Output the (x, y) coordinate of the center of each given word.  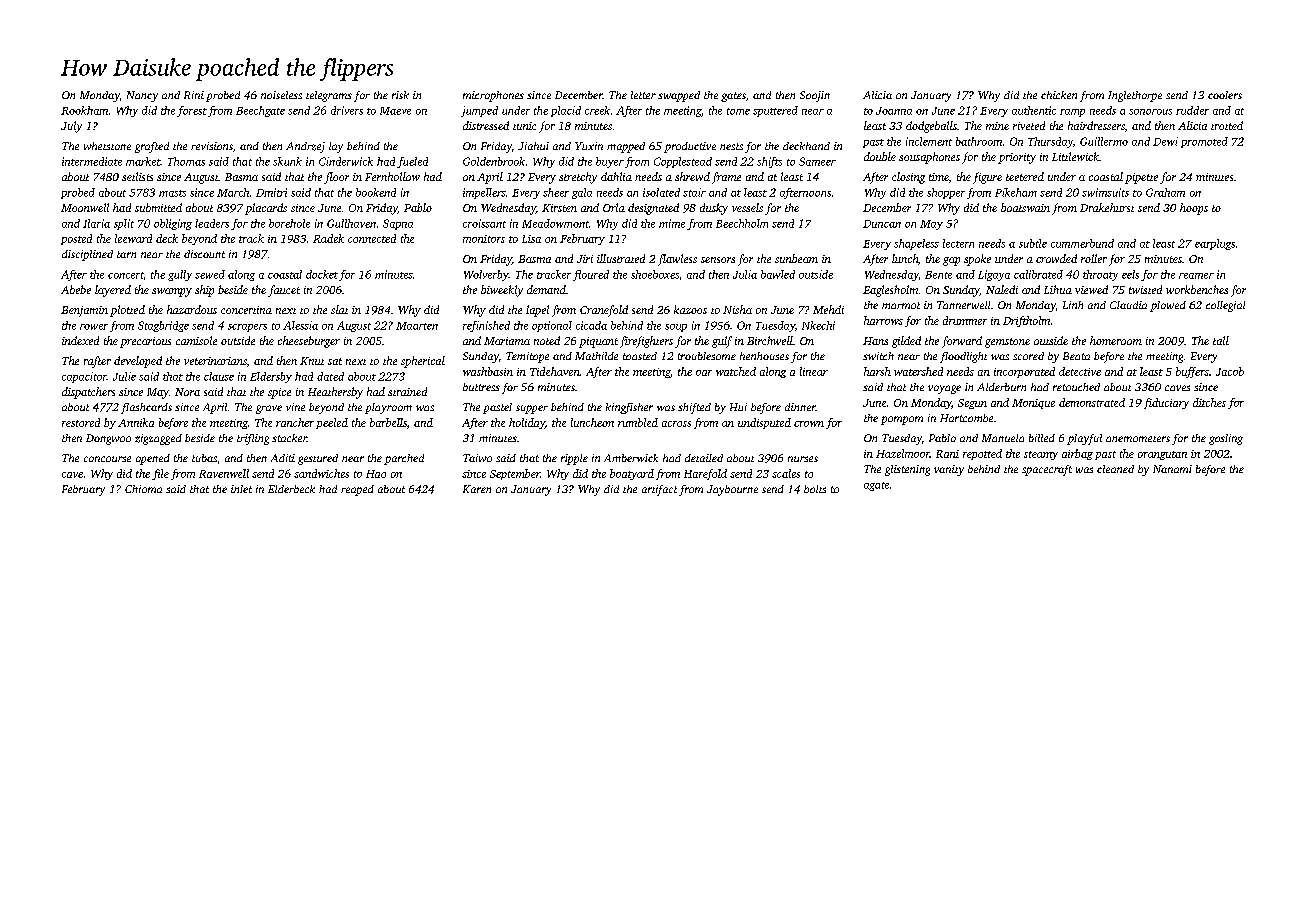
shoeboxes (655, 274)
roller (1094, 258)
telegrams (329, 96)
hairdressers (1096, 125)
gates (733, 97)
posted (76, 239)
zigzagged (158, 439)
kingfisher (629, 408)
